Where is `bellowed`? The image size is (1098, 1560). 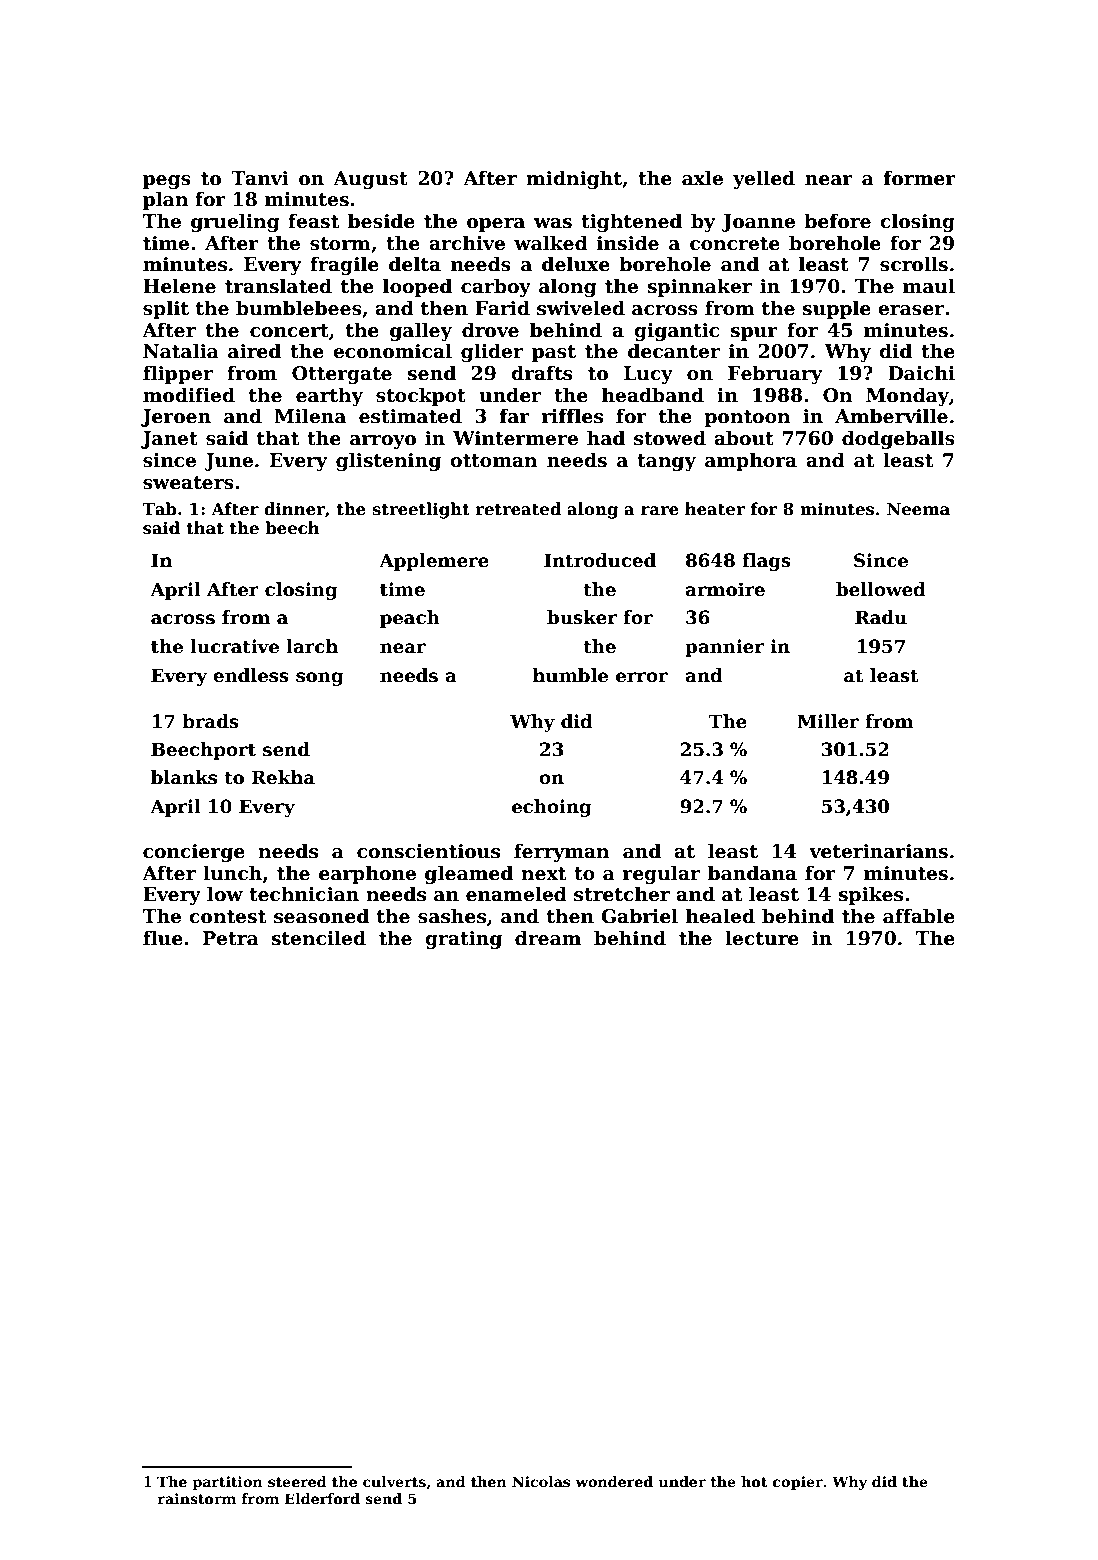
bellowed is located at coordinates (881, 589).
